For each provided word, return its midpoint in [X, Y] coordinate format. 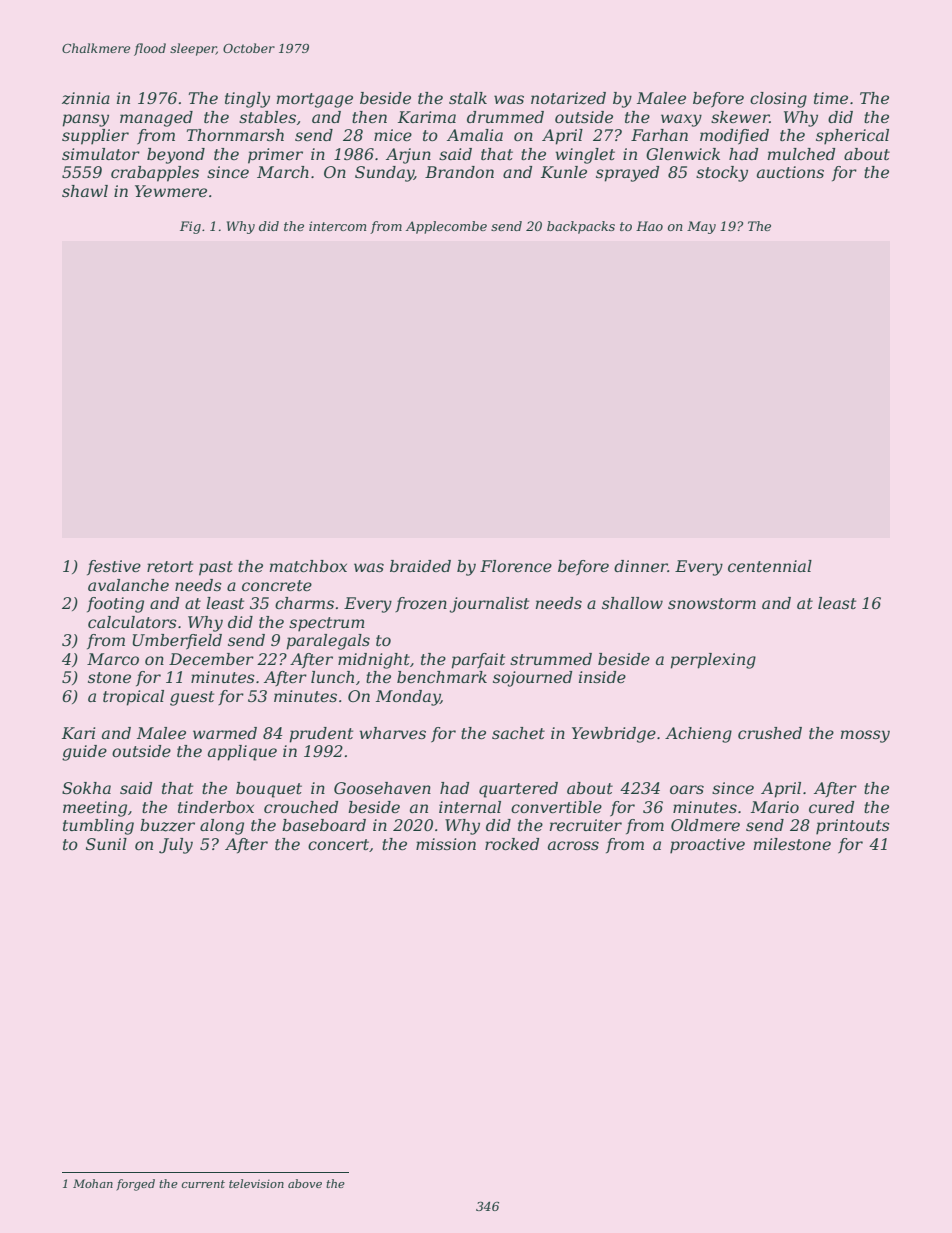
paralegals [328, 642]
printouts [853, 827]
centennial [770, 566]
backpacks [581, 227]
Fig [190, 227]
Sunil [106, 844]
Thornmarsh [235, 135]
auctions [790, 172]
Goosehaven [382, 788]
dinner [641, 566]
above [305, 1183]
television [256, 1183]
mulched [801, 154]
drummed [505, 117]
